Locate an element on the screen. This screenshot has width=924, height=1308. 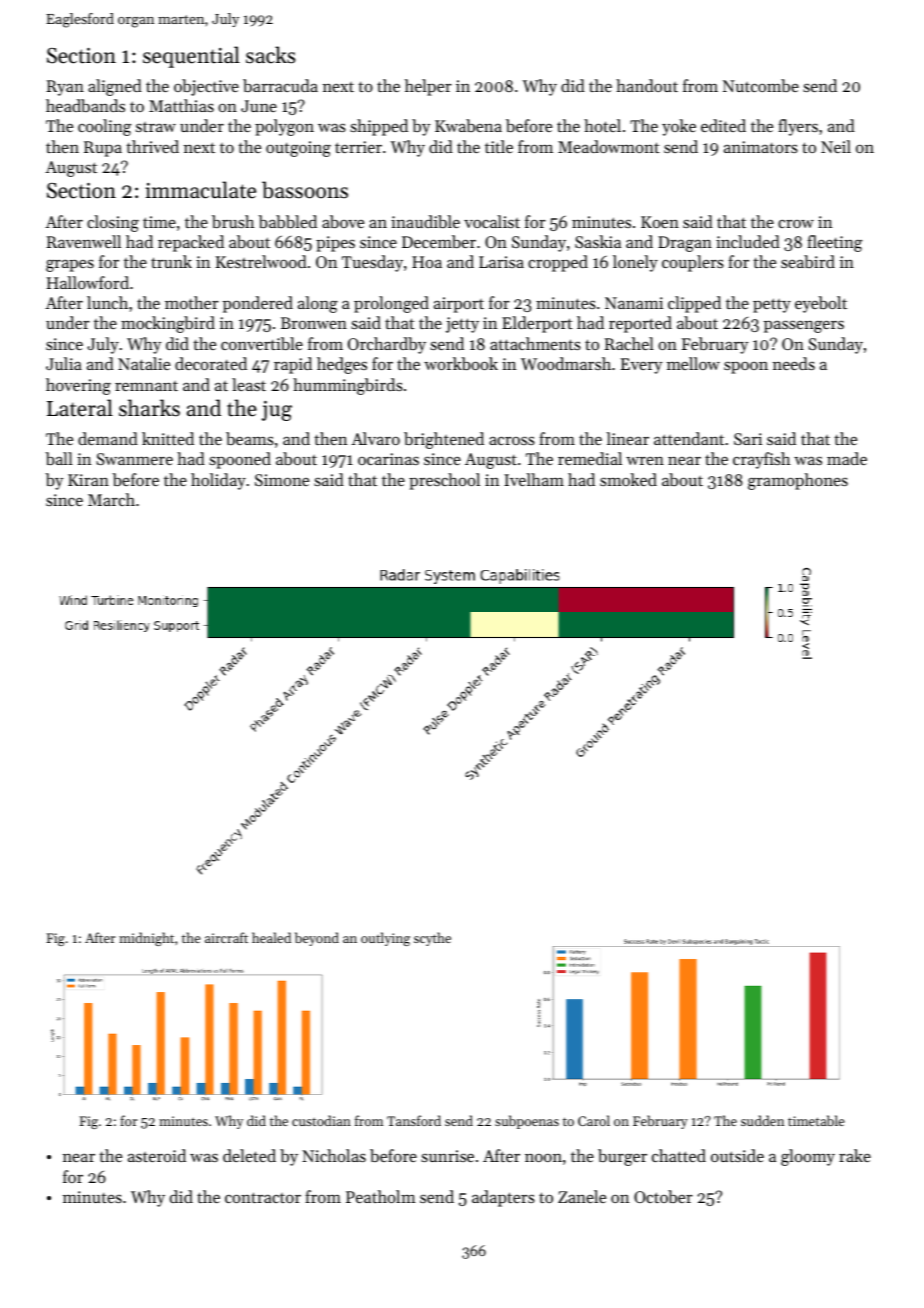
Rupa is located at coordinates (103, 149).
